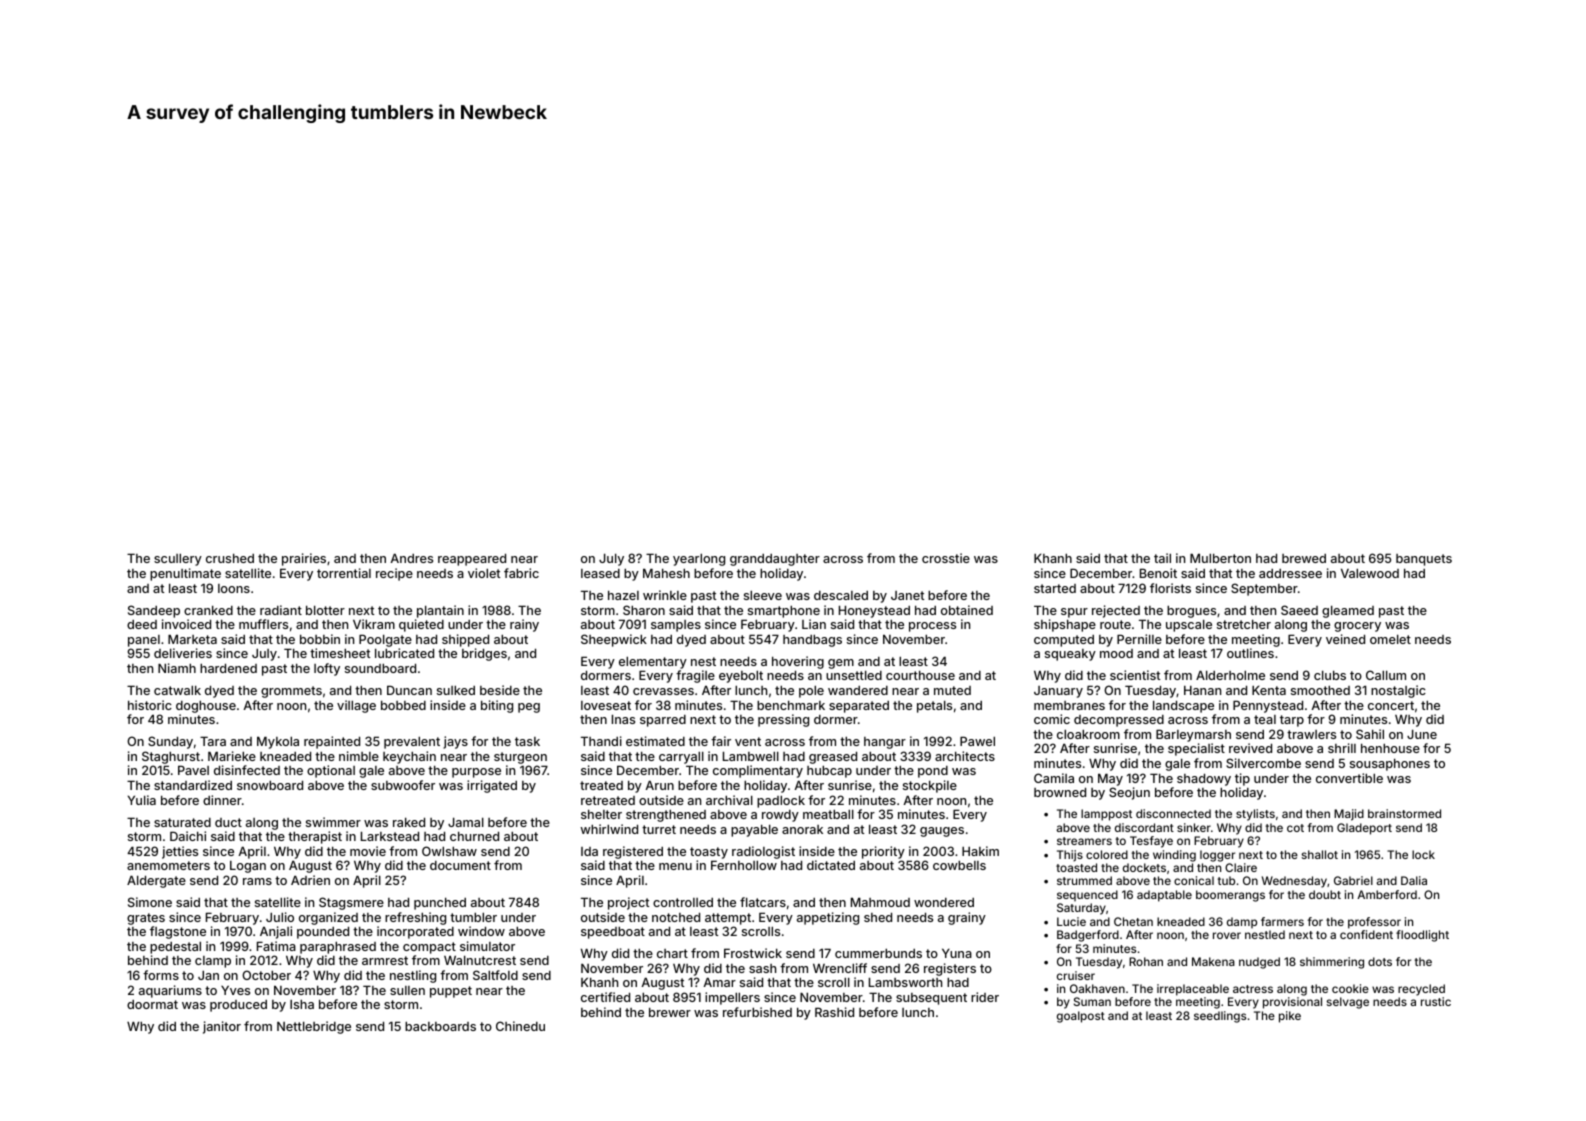  I want to click on chart, so click(672, 953).
